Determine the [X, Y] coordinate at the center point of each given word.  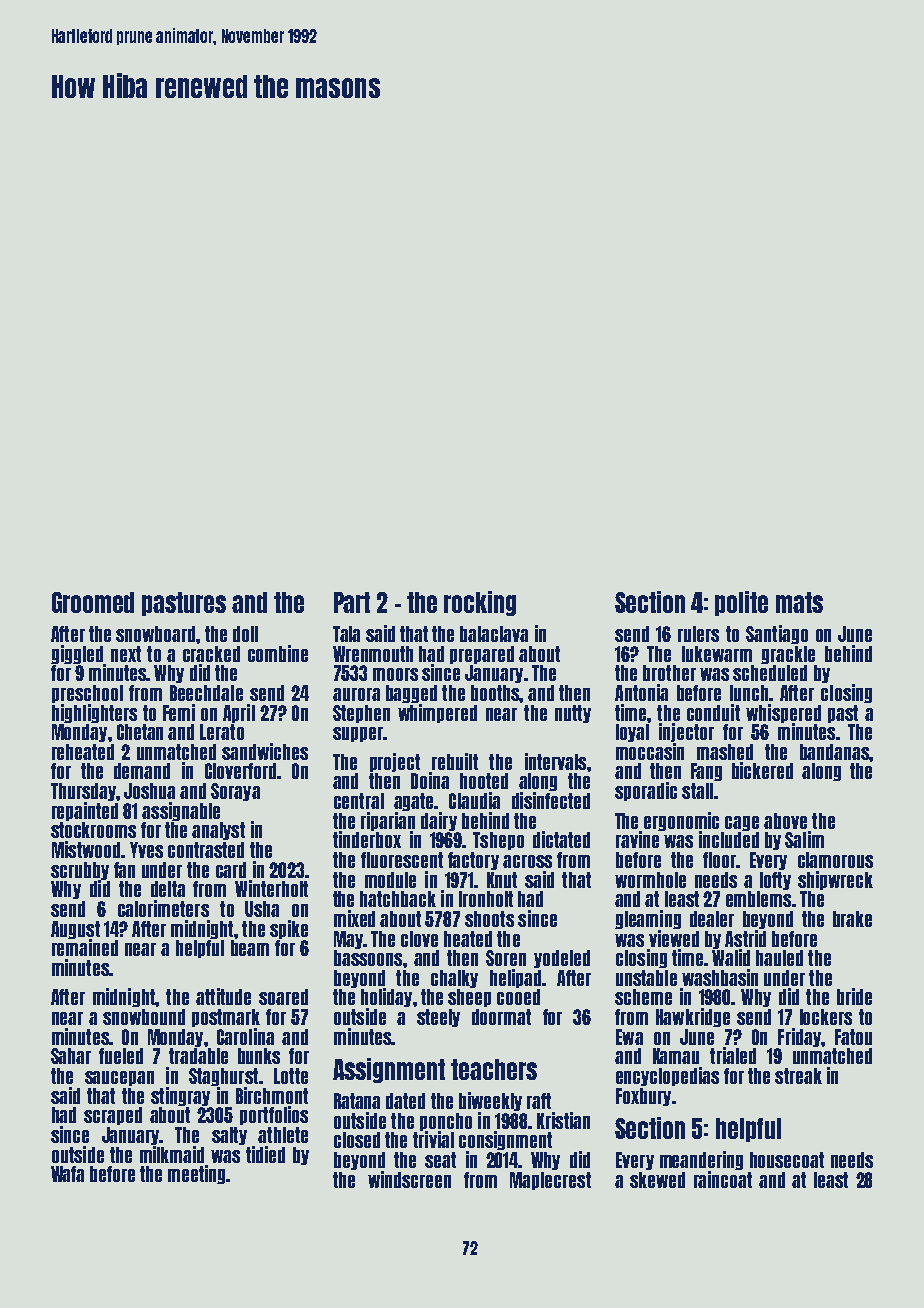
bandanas [834, 752]
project [395, 762]
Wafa [67, 1174]
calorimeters [163, 908]
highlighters [94, 713]
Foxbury [643, 1097]
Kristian [563, 1120]
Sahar [71, 1056]
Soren [506, 958]
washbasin [720, 977]
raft [539, 1101]
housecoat [787, 1160]
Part [352, 602]
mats [799, 602]
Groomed [93, 602]
